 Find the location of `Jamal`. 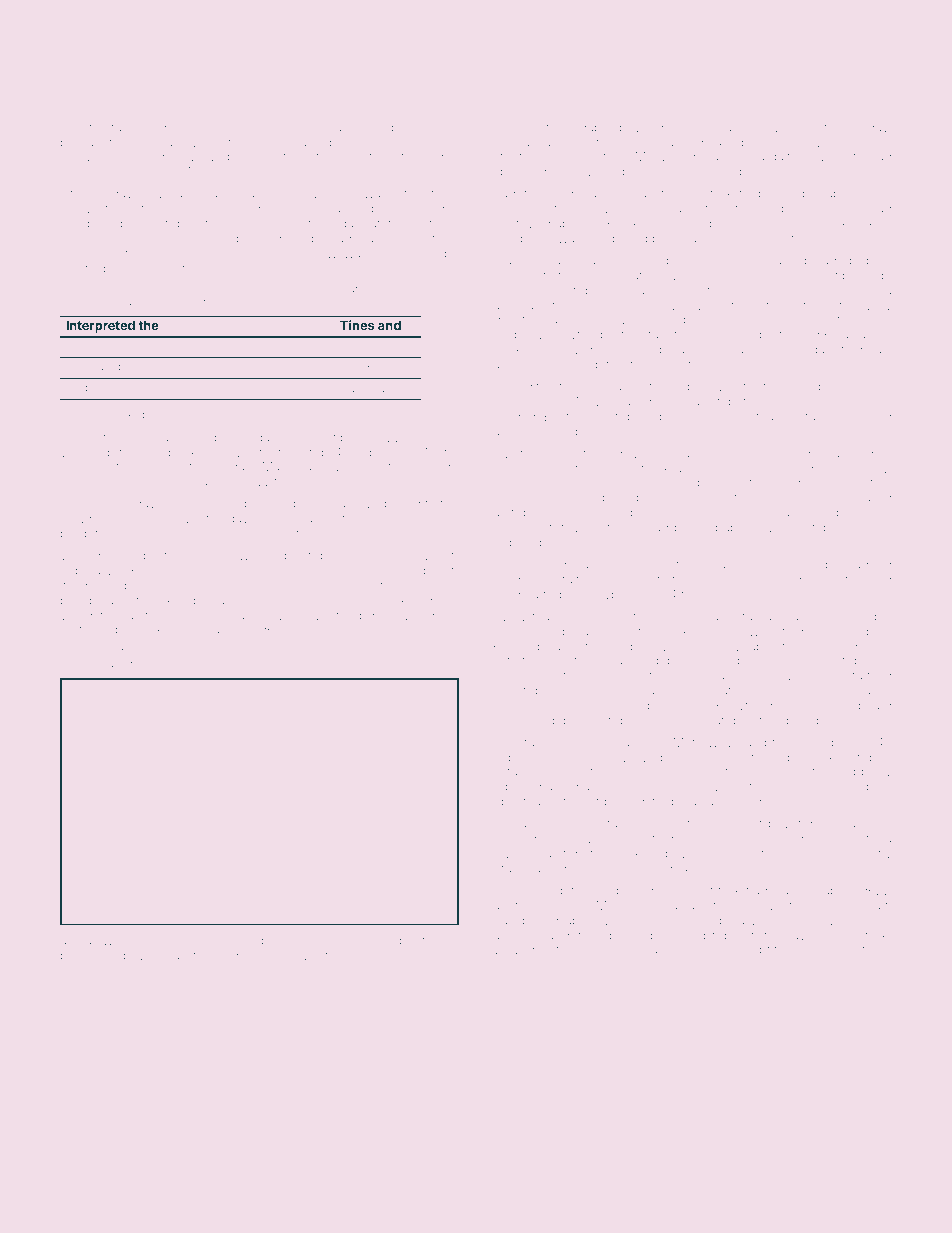

Jamal is located at coordinates (539, 935).
